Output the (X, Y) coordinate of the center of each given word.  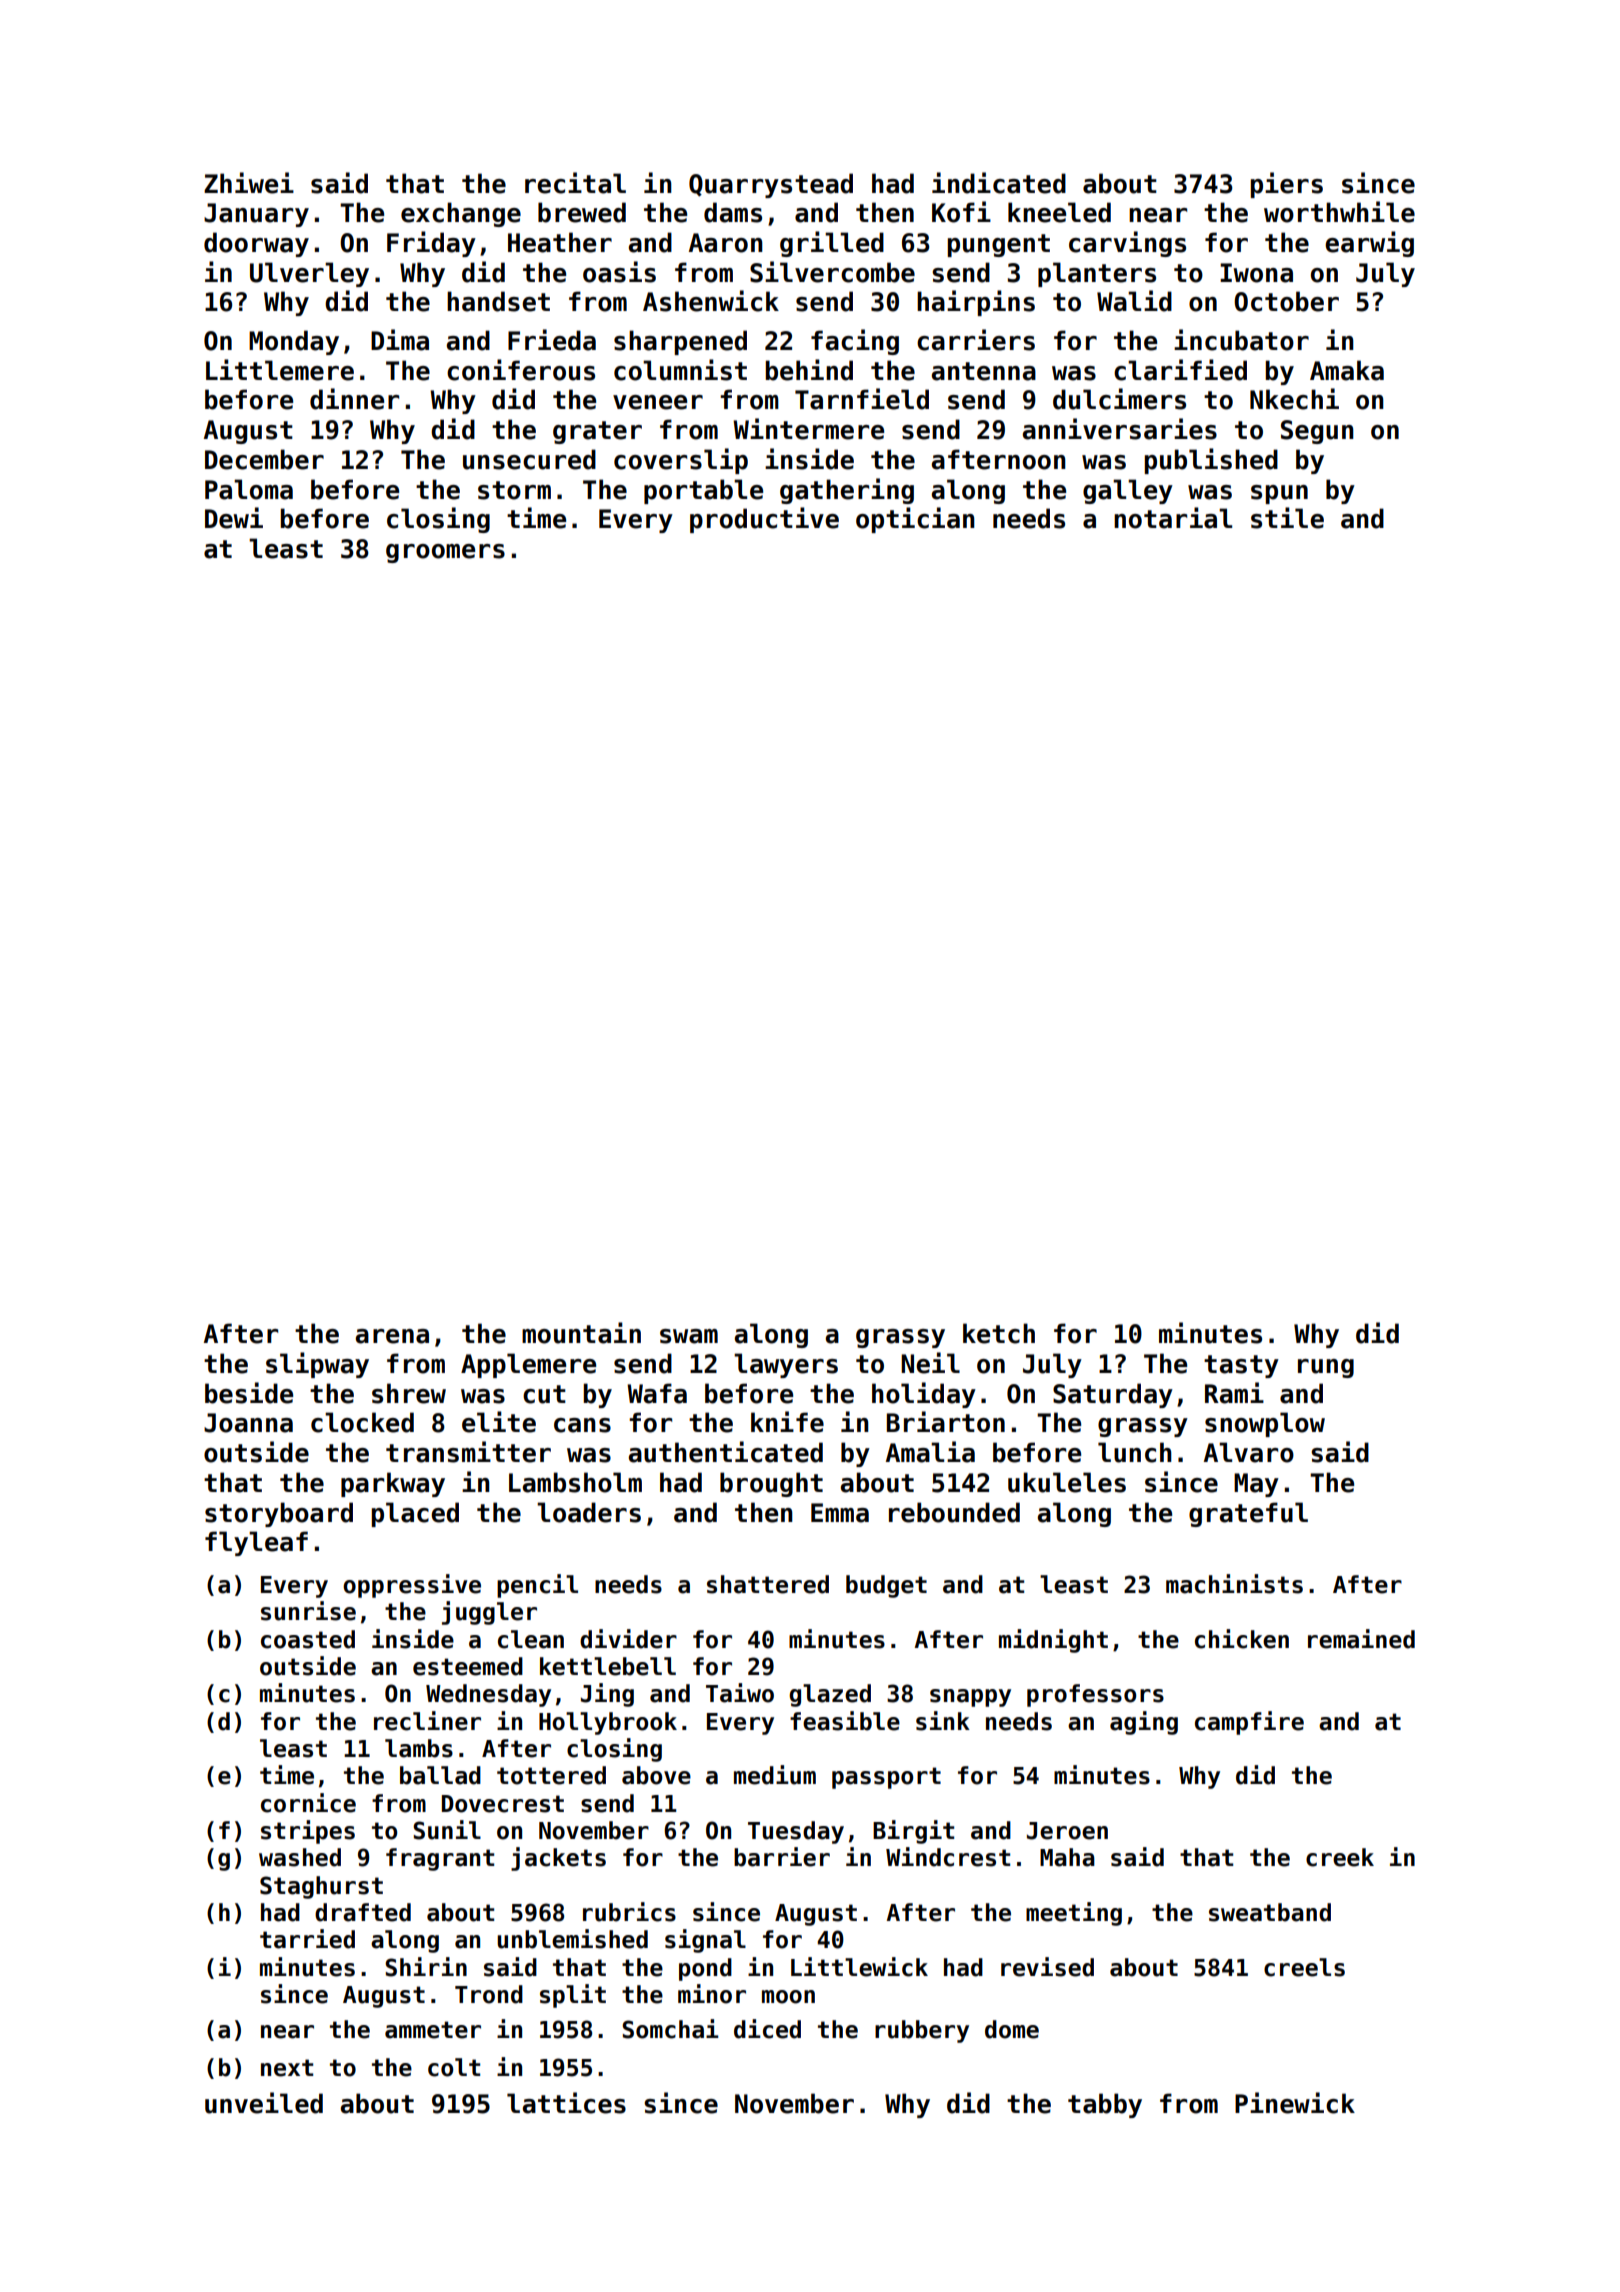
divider (628, 1639)
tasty (1241, 1366)
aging (1144, 1723)
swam (689, 1336)
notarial (1173, 518)
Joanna (248, 1423)
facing (855, 342)
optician (915, 520)
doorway (256, 244)
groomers (445, 553)
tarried (307, 1939)
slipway (317, 1365)
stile (1287, 518)
